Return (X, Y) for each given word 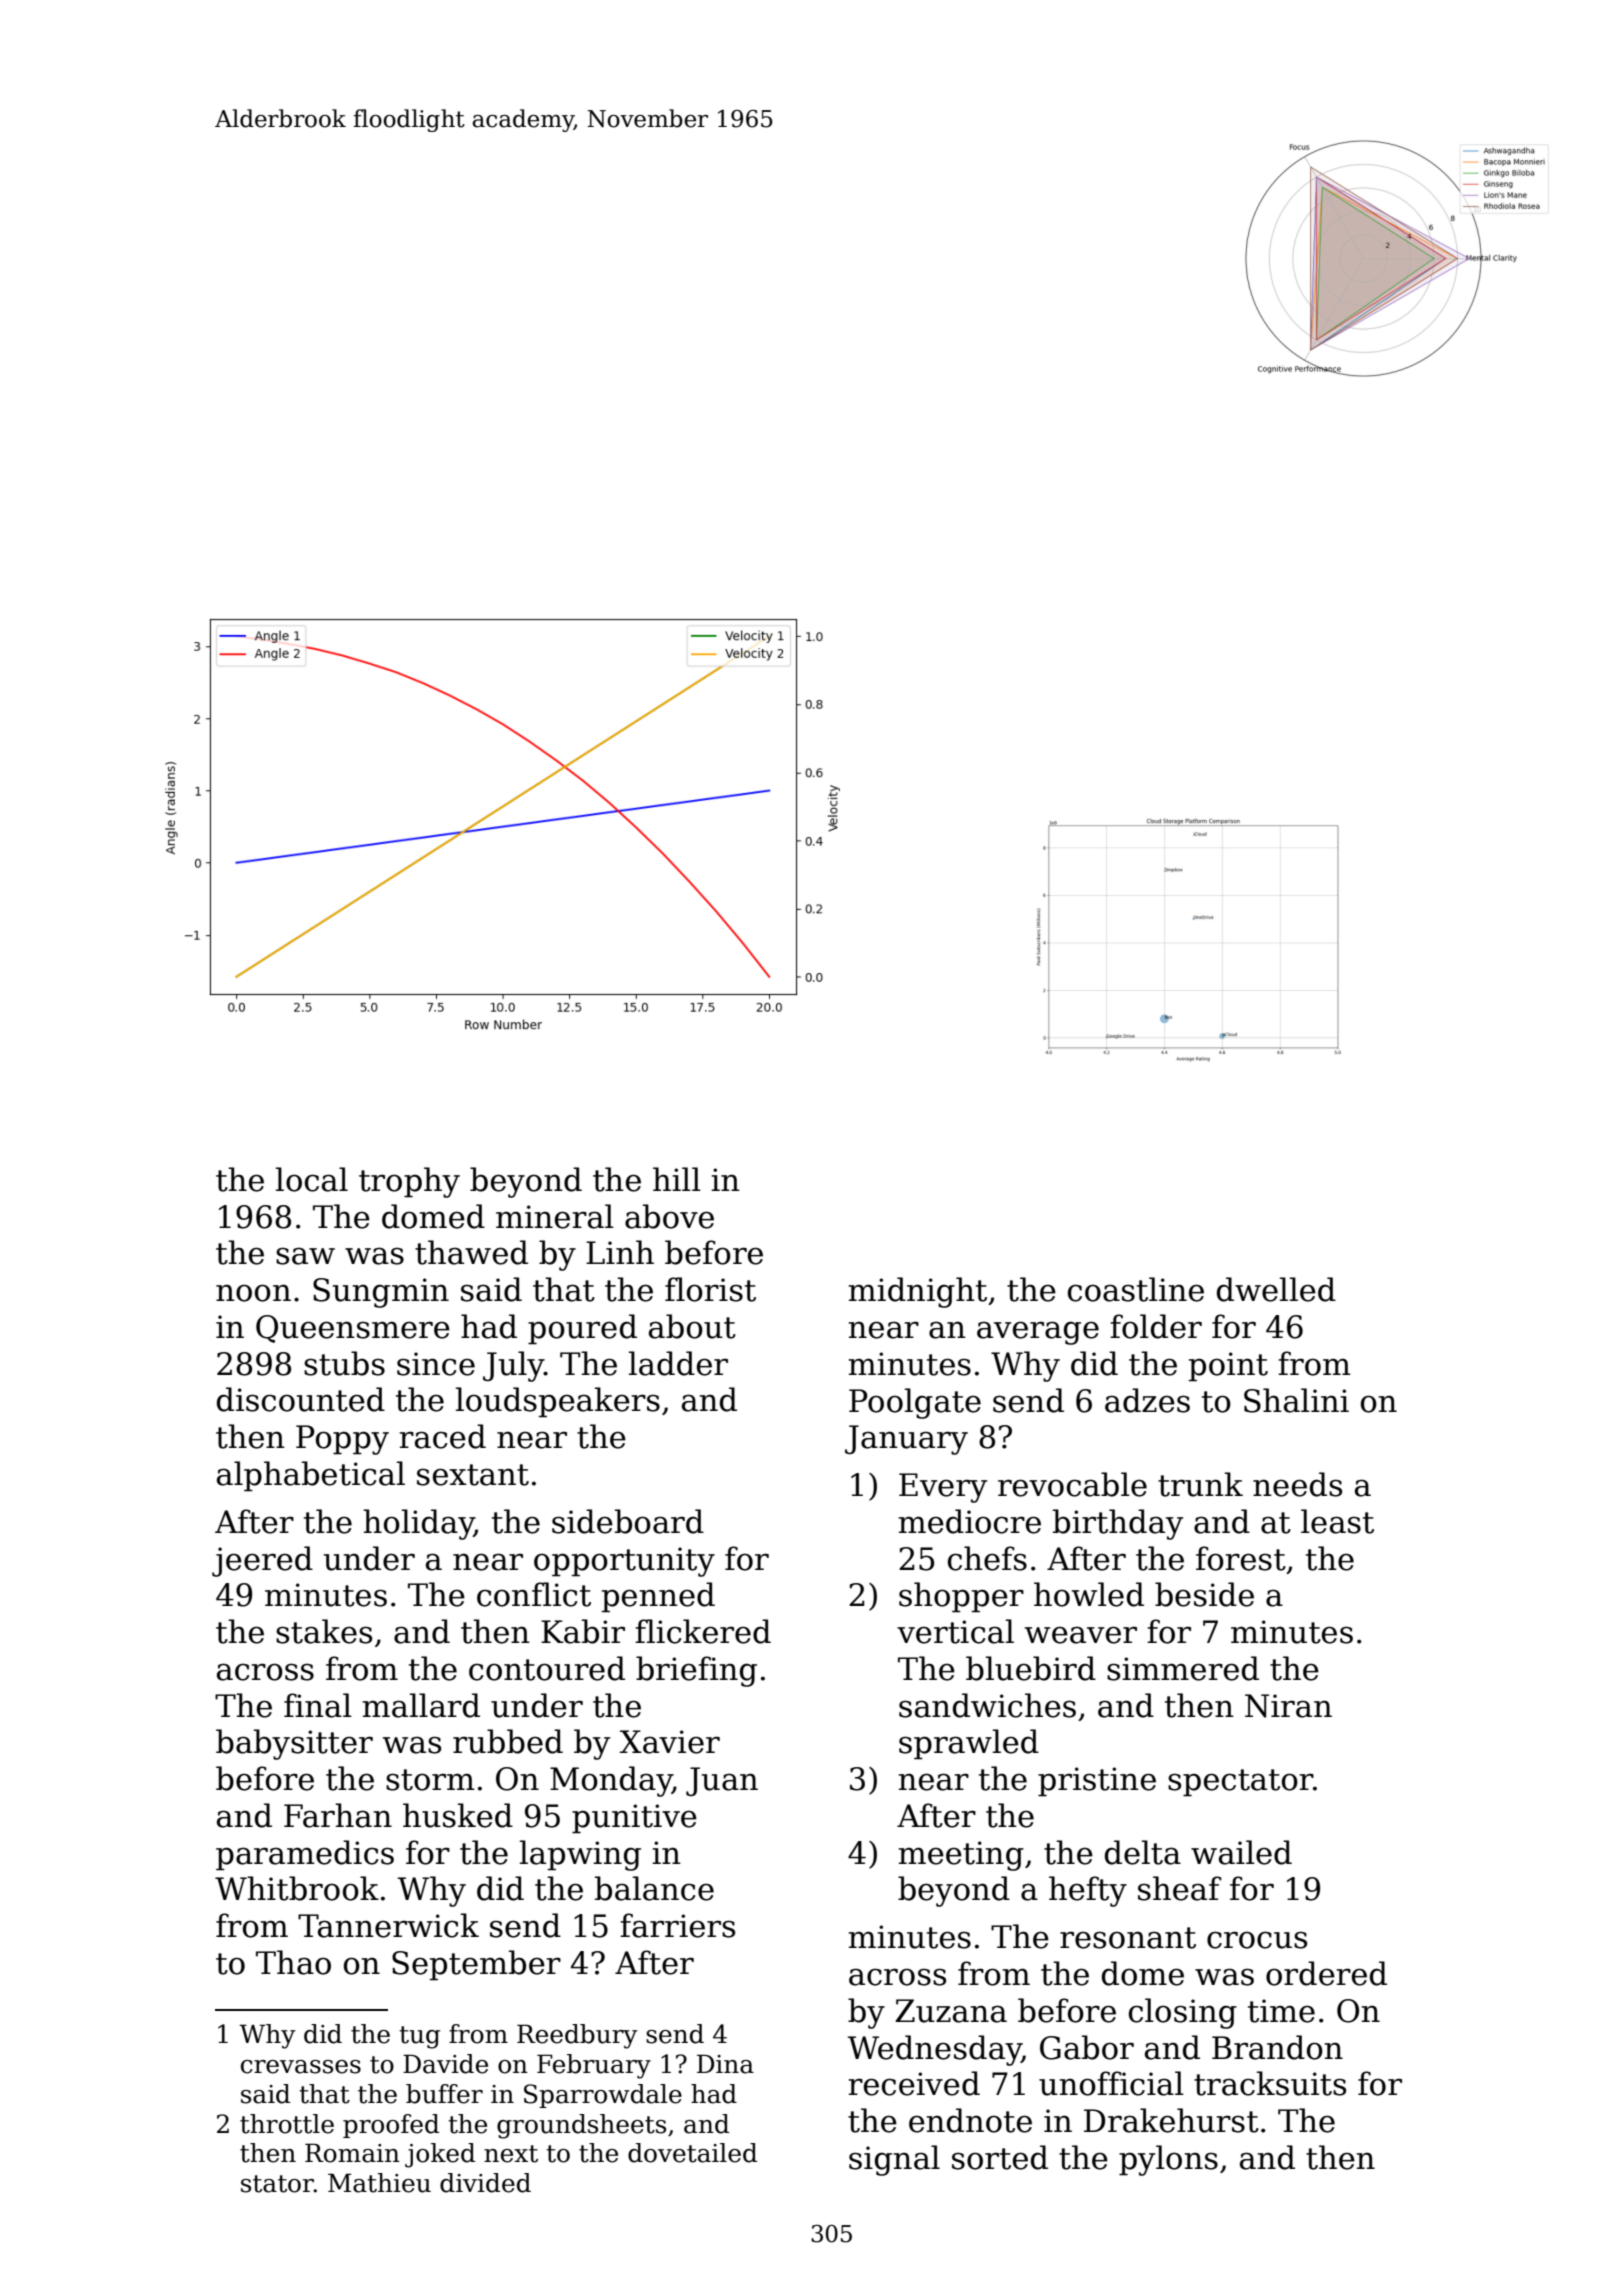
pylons (1168, 2160)
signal (894, 2160)
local (312, 1179)
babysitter (294, 1744)
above (669, 1216)
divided (485, 2183)
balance (654, 1888)
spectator (1240, 1783)
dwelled (1276, 1289)
